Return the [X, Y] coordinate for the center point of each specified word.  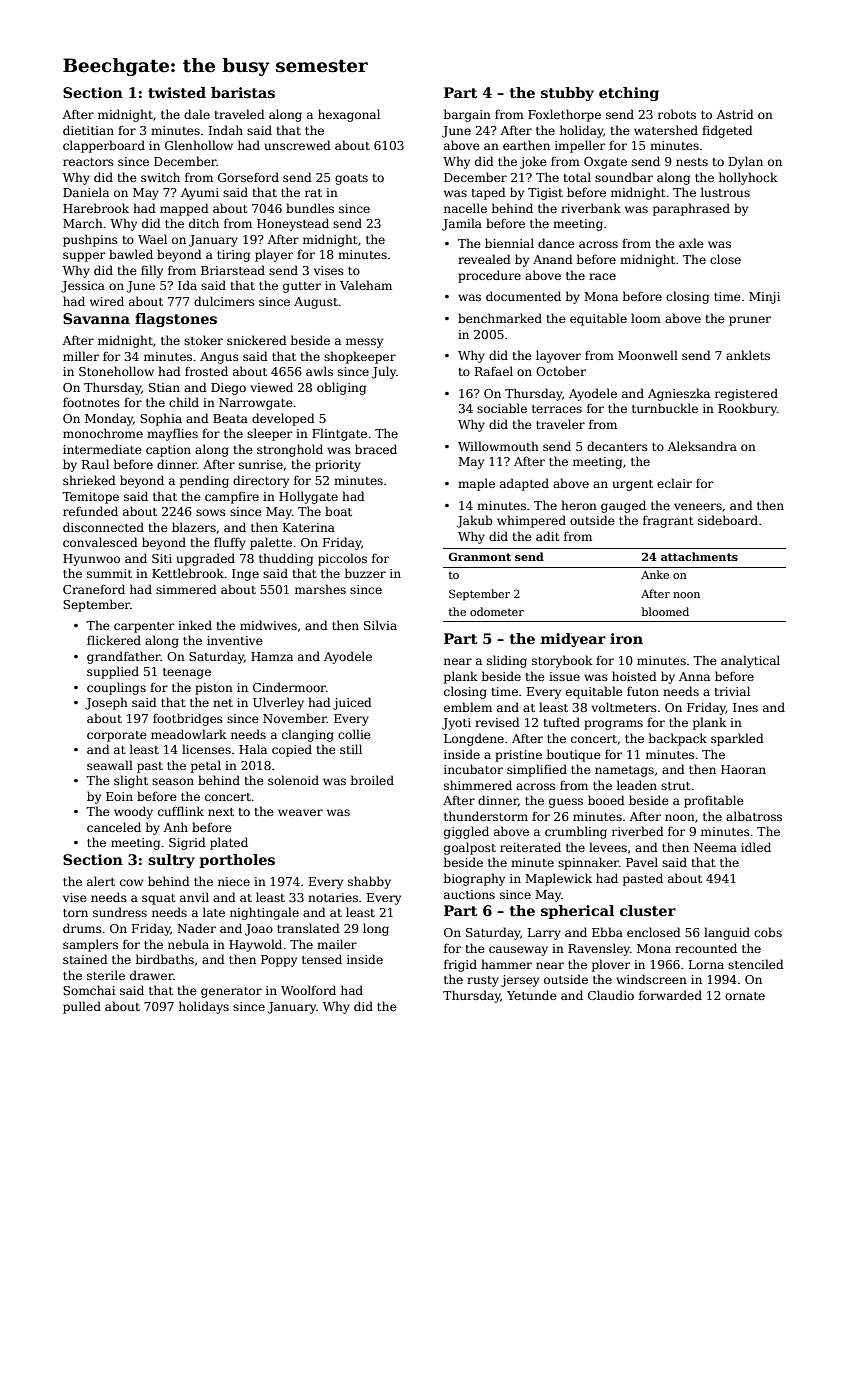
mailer [337, 944]
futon [643, 691]
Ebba [607, 932]
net [223, 703]
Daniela [86, 192]
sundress [120, 912]
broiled [372, 780]
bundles [310, 208]
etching [629, 94]
